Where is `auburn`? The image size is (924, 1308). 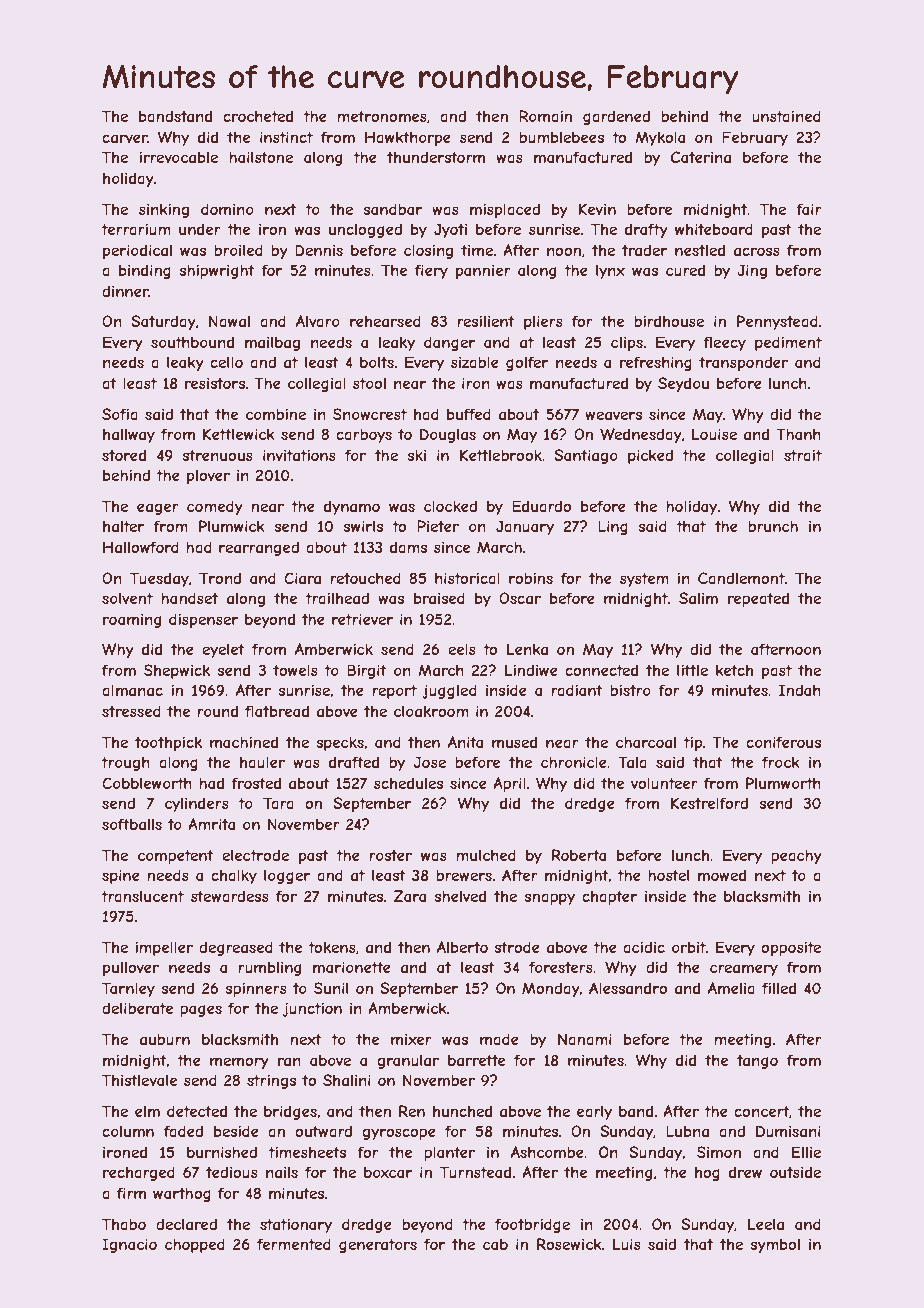 auburn is located at coordinates (165, 1039).
